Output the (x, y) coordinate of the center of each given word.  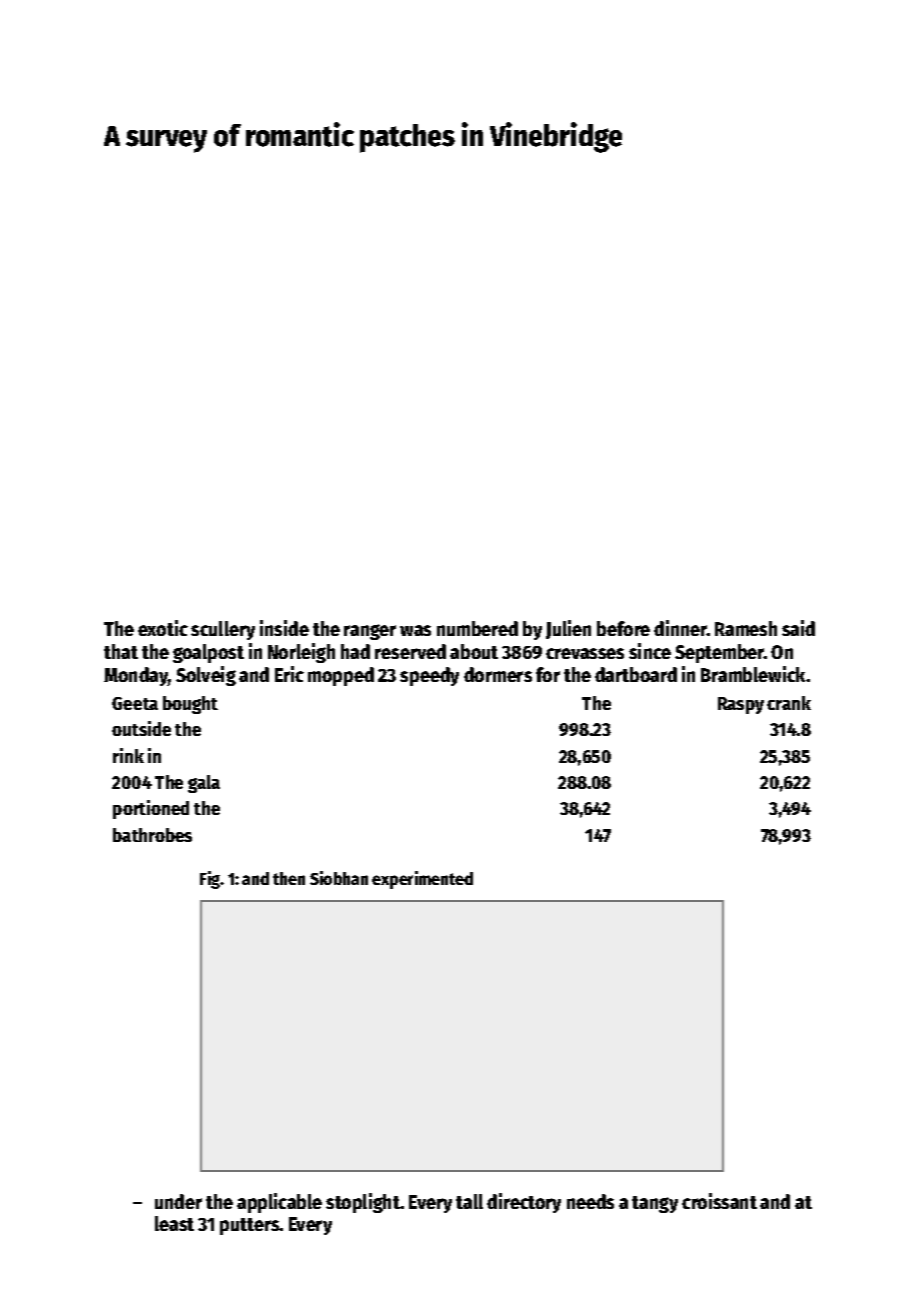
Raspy (741, 705)
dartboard (636, 674)
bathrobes (152, 835)
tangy (655, 1204)
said (798, 628)
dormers (498, 674)
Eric (289, 674)
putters (250, 1226)
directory (524, 1203)
